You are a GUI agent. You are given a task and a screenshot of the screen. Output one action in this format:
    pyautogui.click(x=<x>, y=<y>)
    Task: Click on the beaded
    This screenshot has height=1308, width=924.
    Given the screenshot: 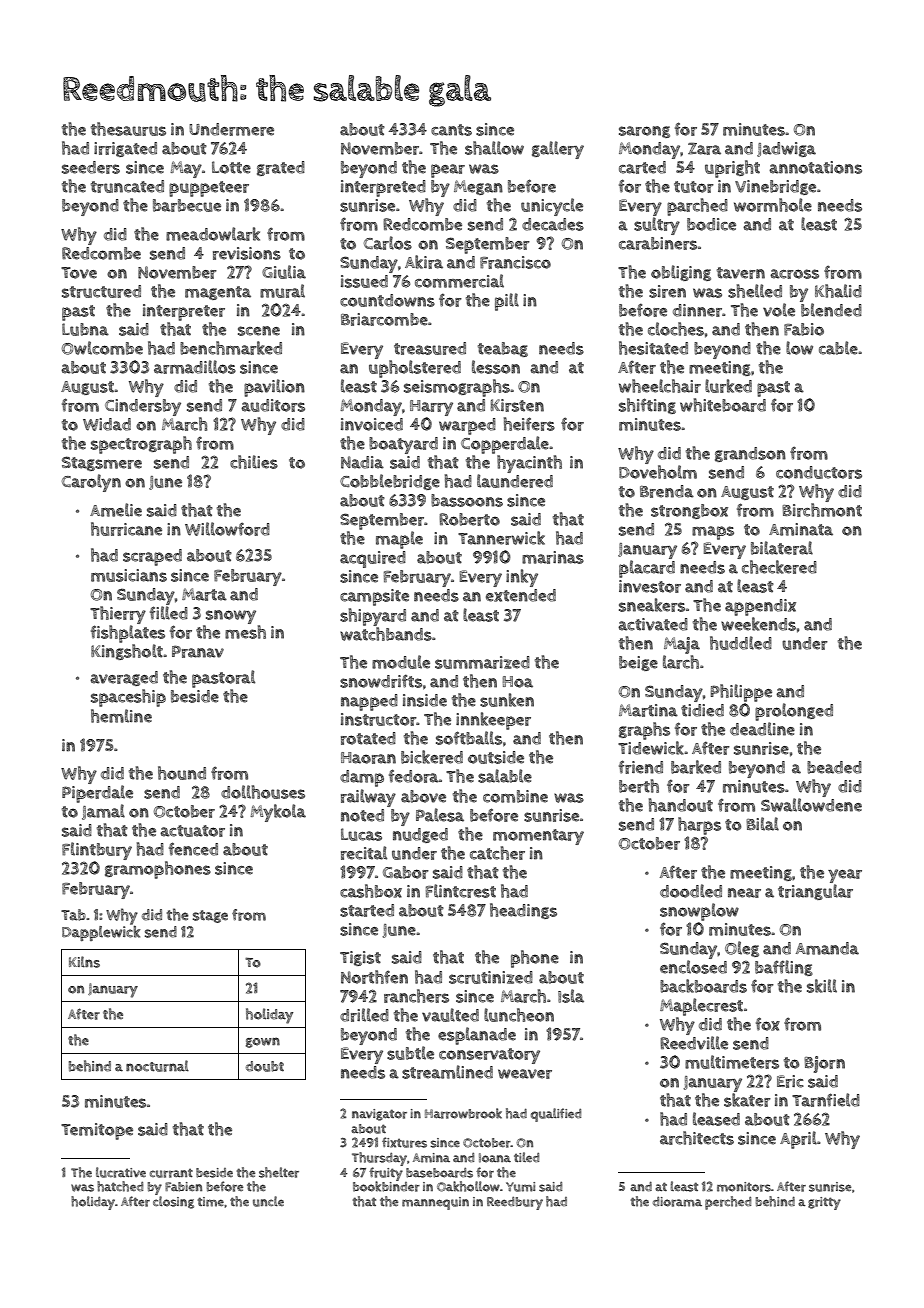 What is the action you would take?
    pyautogui.click(x=834, y=767)
